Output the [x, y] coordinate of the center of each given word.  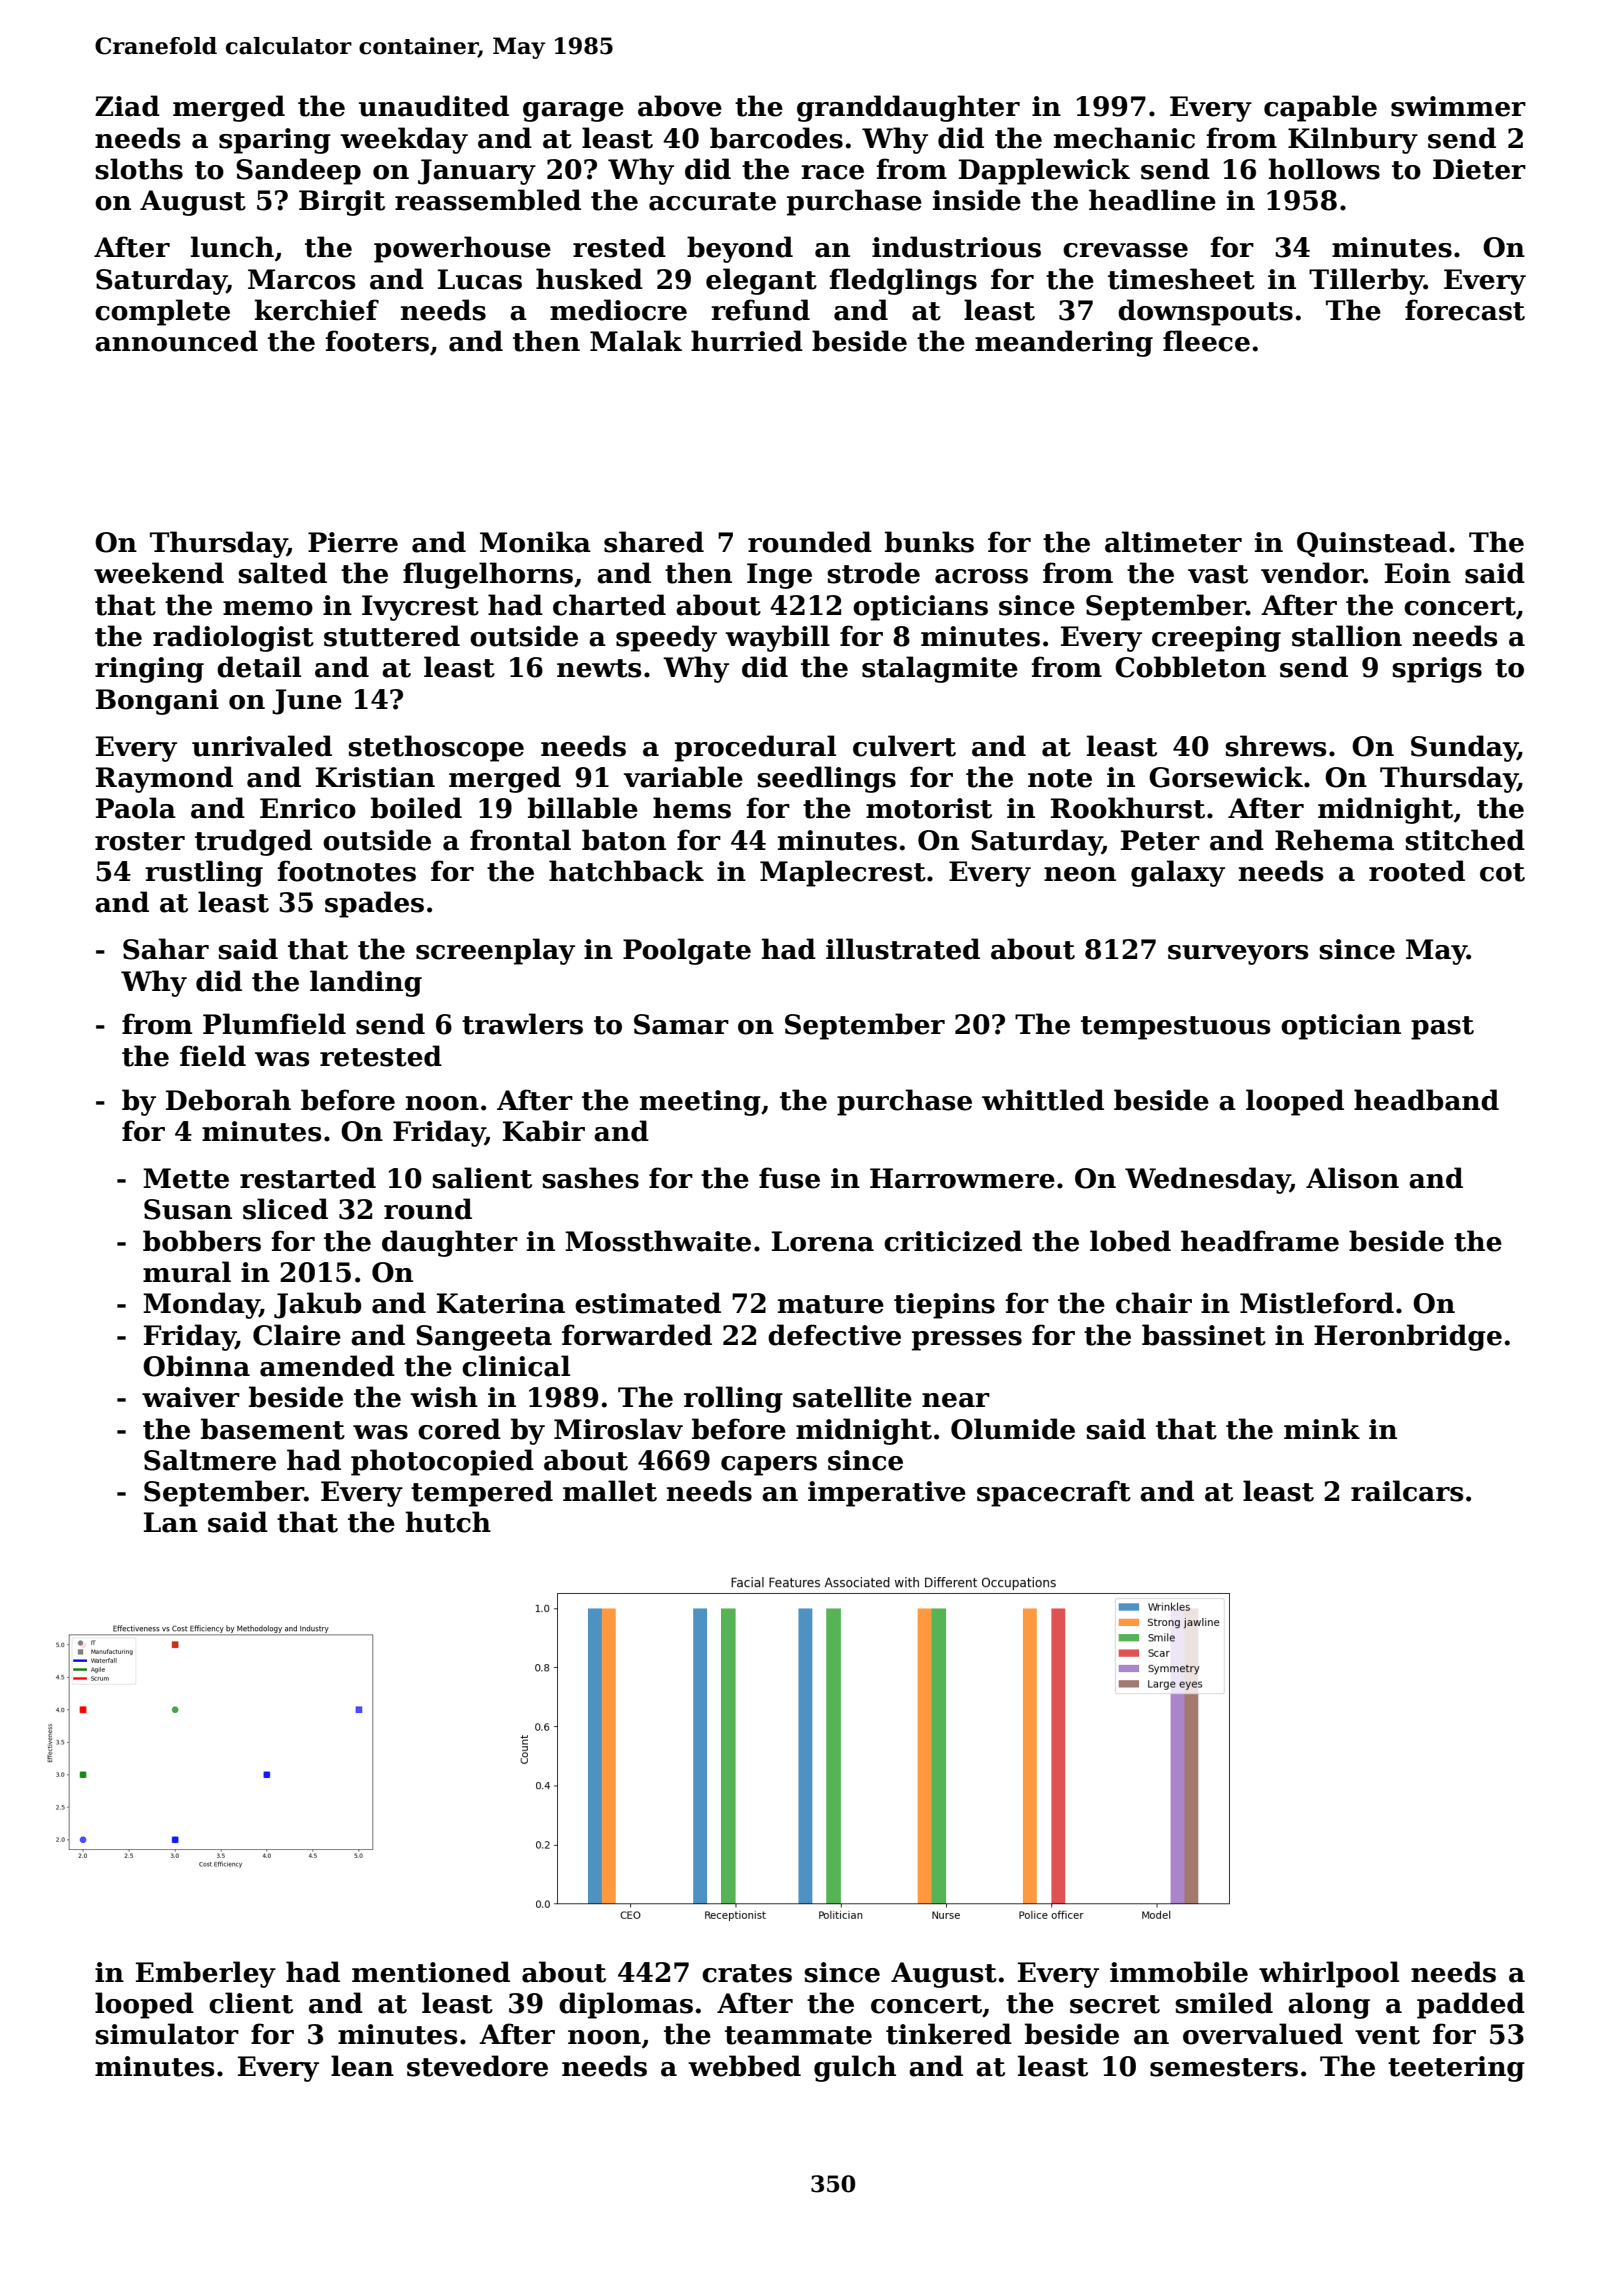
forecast [1465, 310]
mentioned [431, 1972]
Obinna [196, 1366]
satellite [852, 1397]
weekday [404, 140]
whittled [1043, 1100]
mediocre [618, 310]
